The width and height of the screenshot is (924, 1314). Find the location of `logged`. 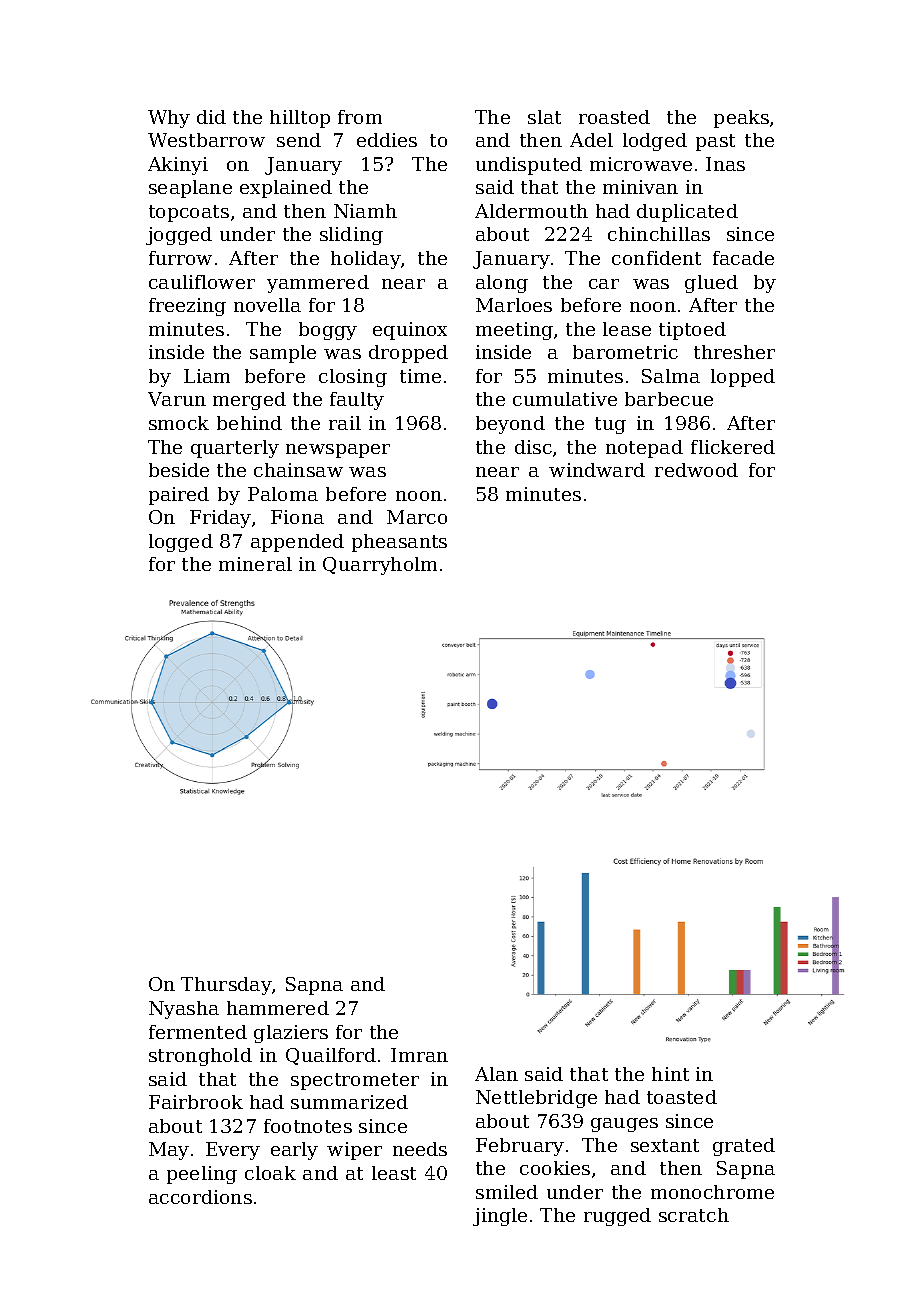

logged is located at coordinates (181, 543).
